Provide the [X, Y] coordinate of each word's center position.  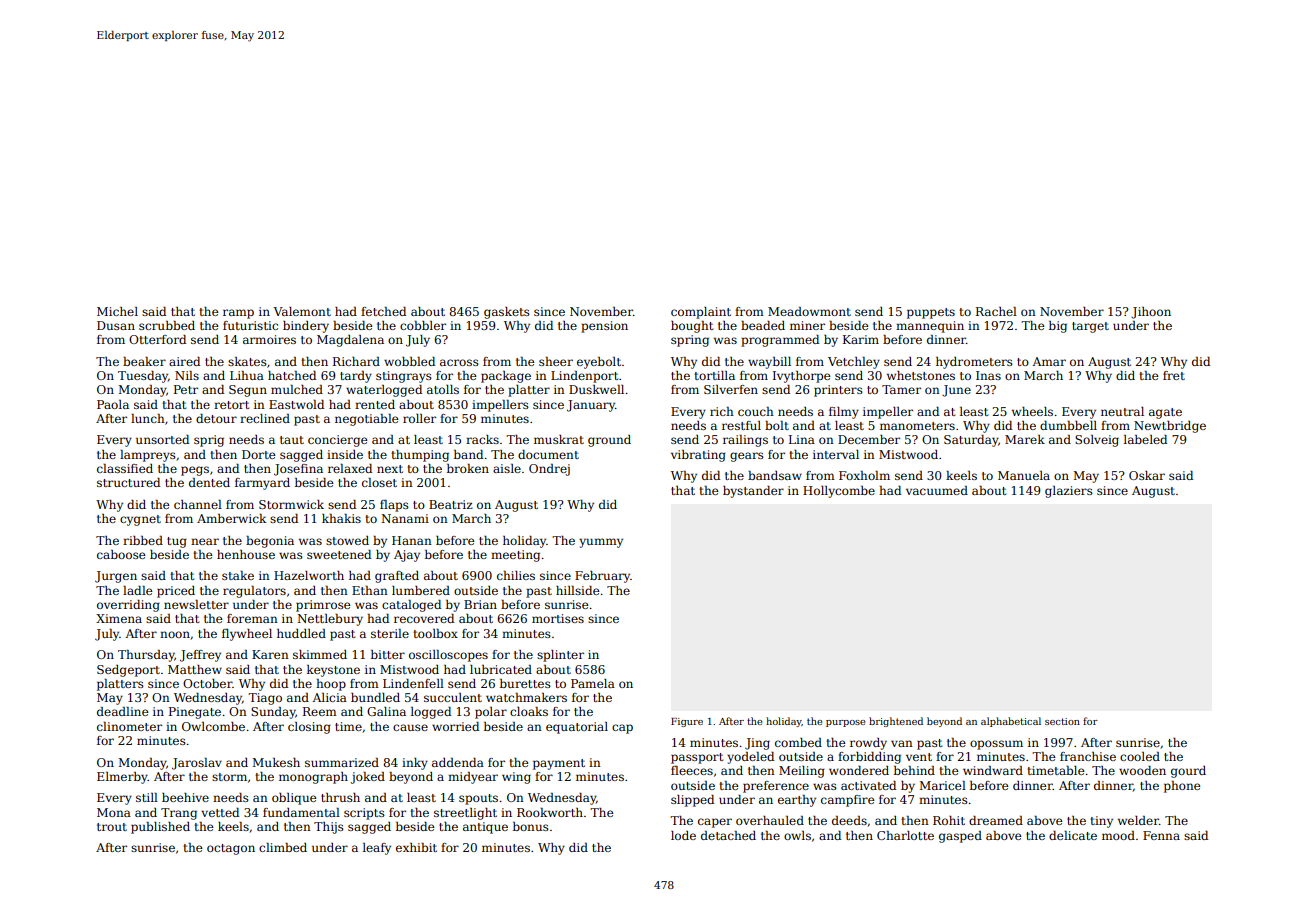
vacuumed [937, 490]
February [602, 577]
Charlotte [905, 835]
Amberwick [231, 518]
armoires [269, 339]
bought [692, 327]
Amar [1049, 361]
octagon [231, 849]
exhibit [416, 847]
